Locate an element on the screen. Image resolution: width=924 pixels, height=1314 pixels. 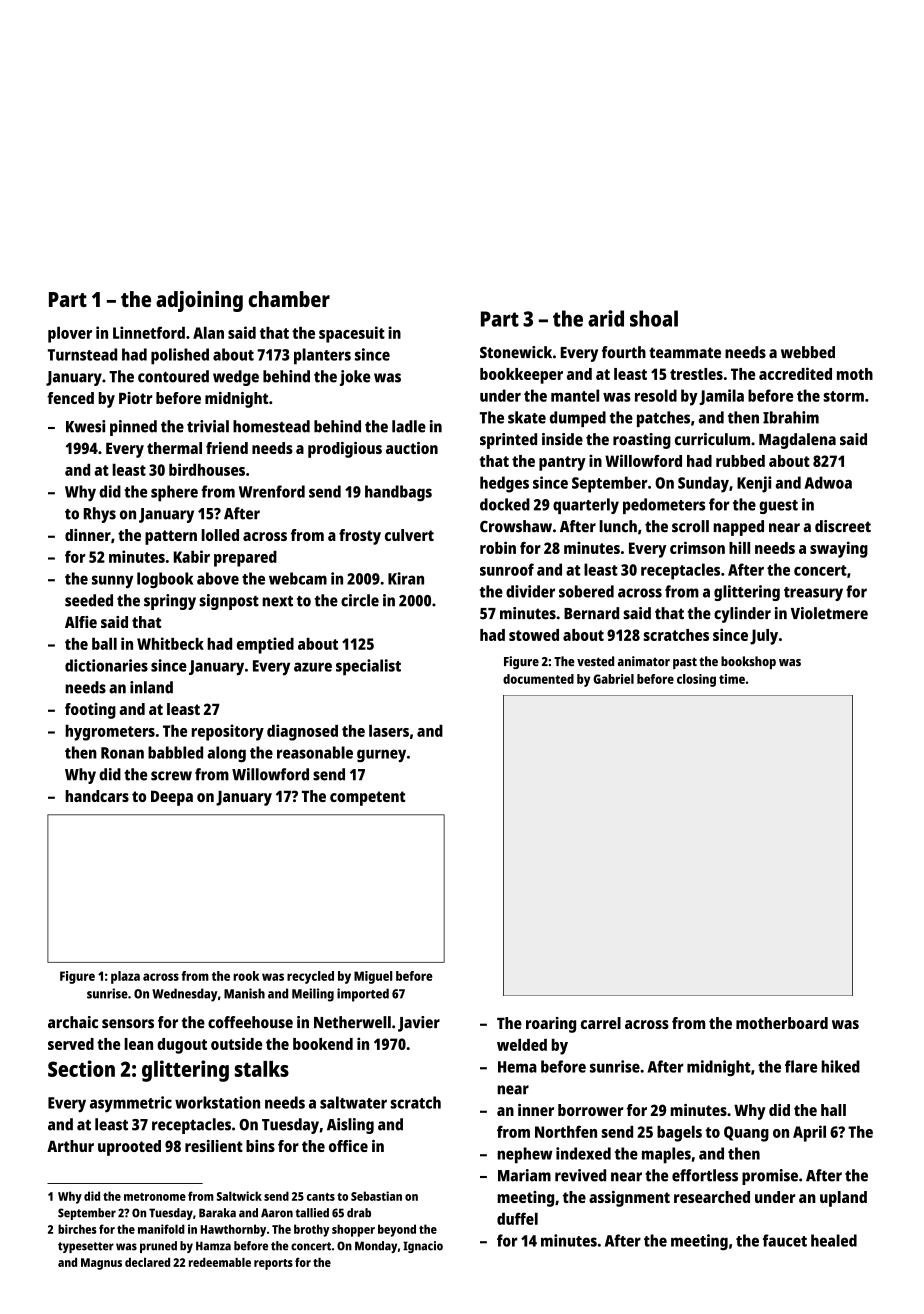
along is located at coordinates (226, 754).
